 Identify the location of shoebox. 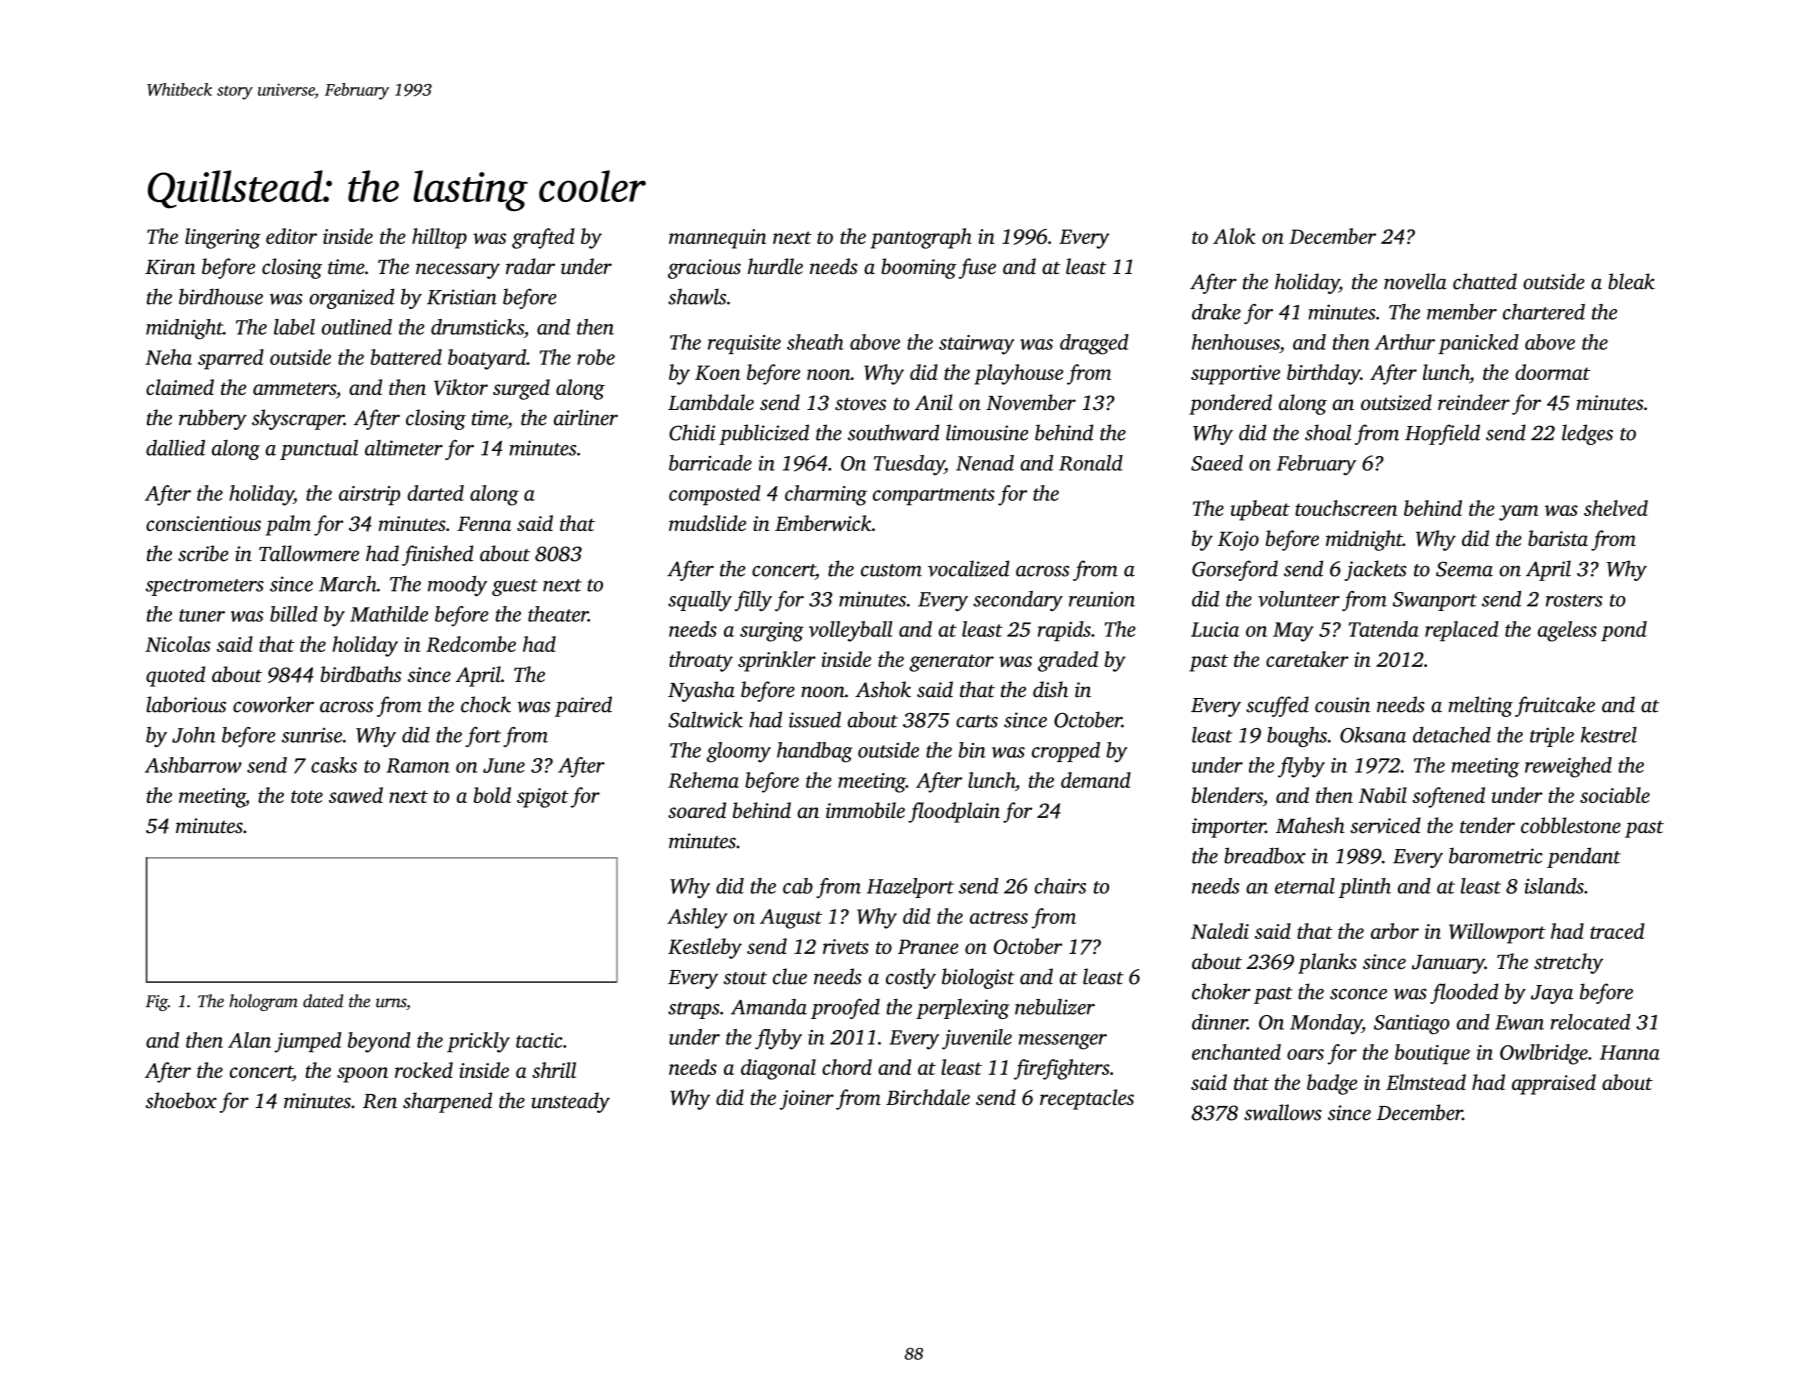
(181, 1100).
